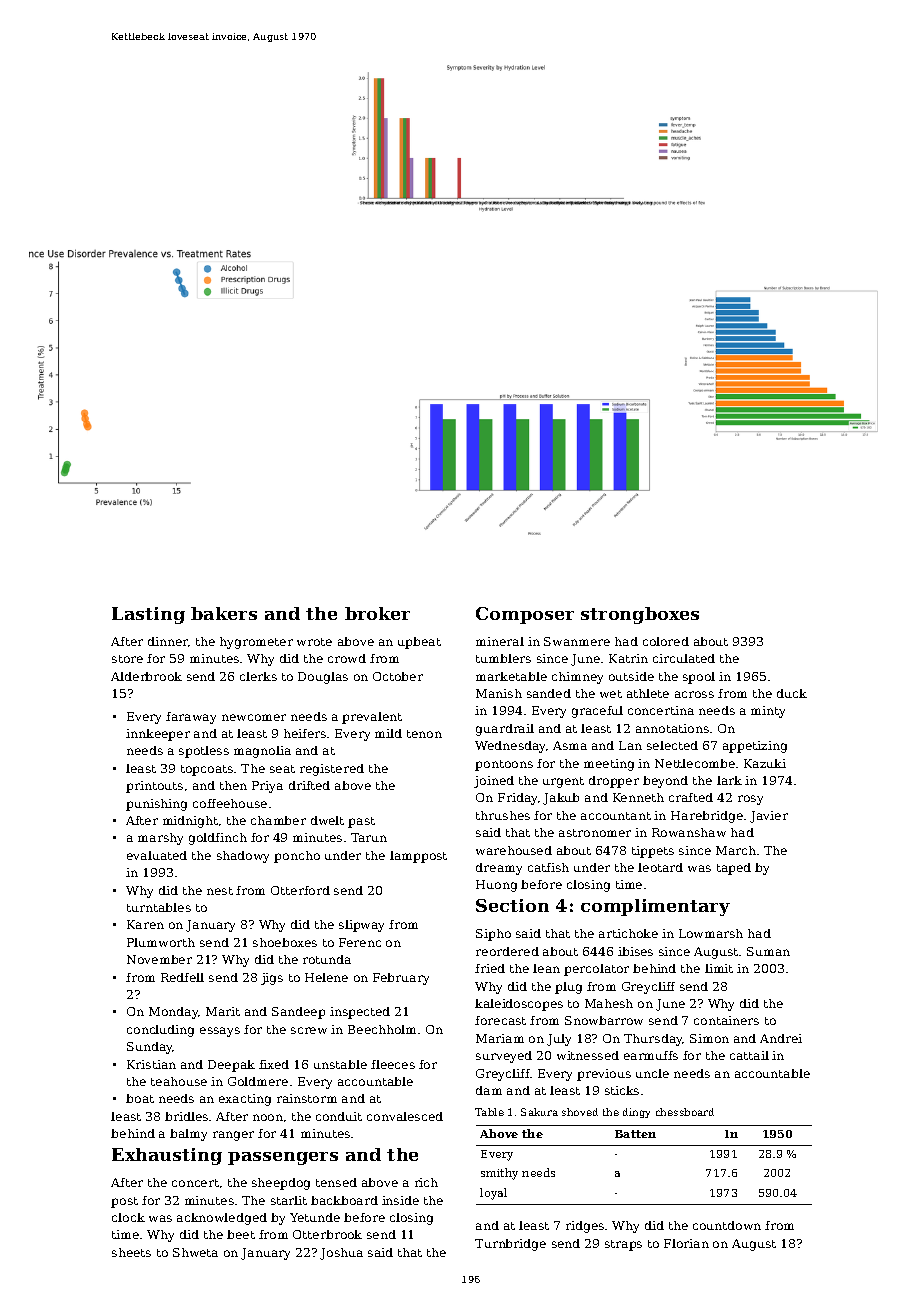 The image size is (924, 1308). What do you see at coordinates (727, 1225) in the screenshot?
I see `countdown` at bounding box center [727, 1225].
